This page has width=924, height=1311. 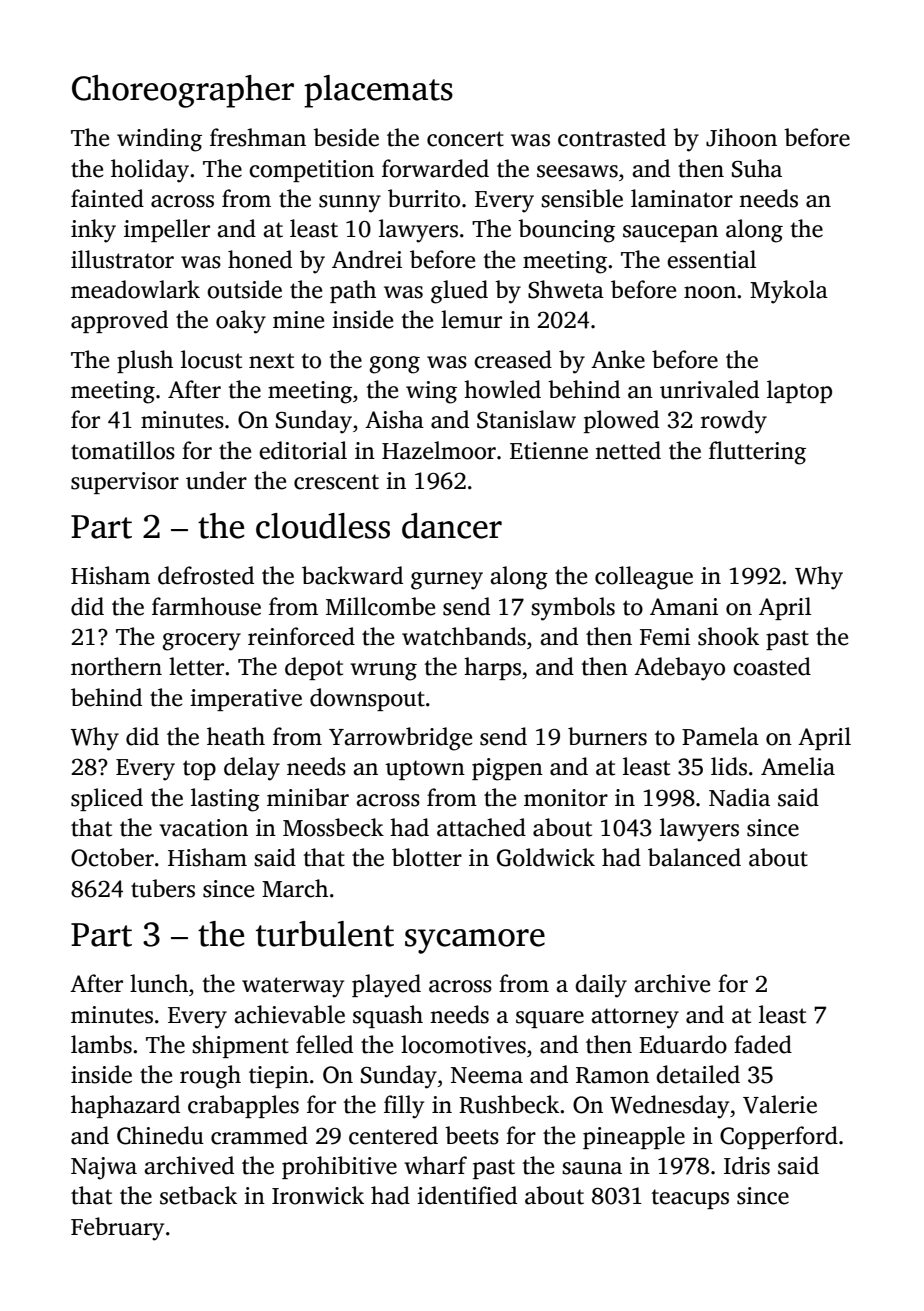 I want to click on Andrei, so click(x=367, y=259).
